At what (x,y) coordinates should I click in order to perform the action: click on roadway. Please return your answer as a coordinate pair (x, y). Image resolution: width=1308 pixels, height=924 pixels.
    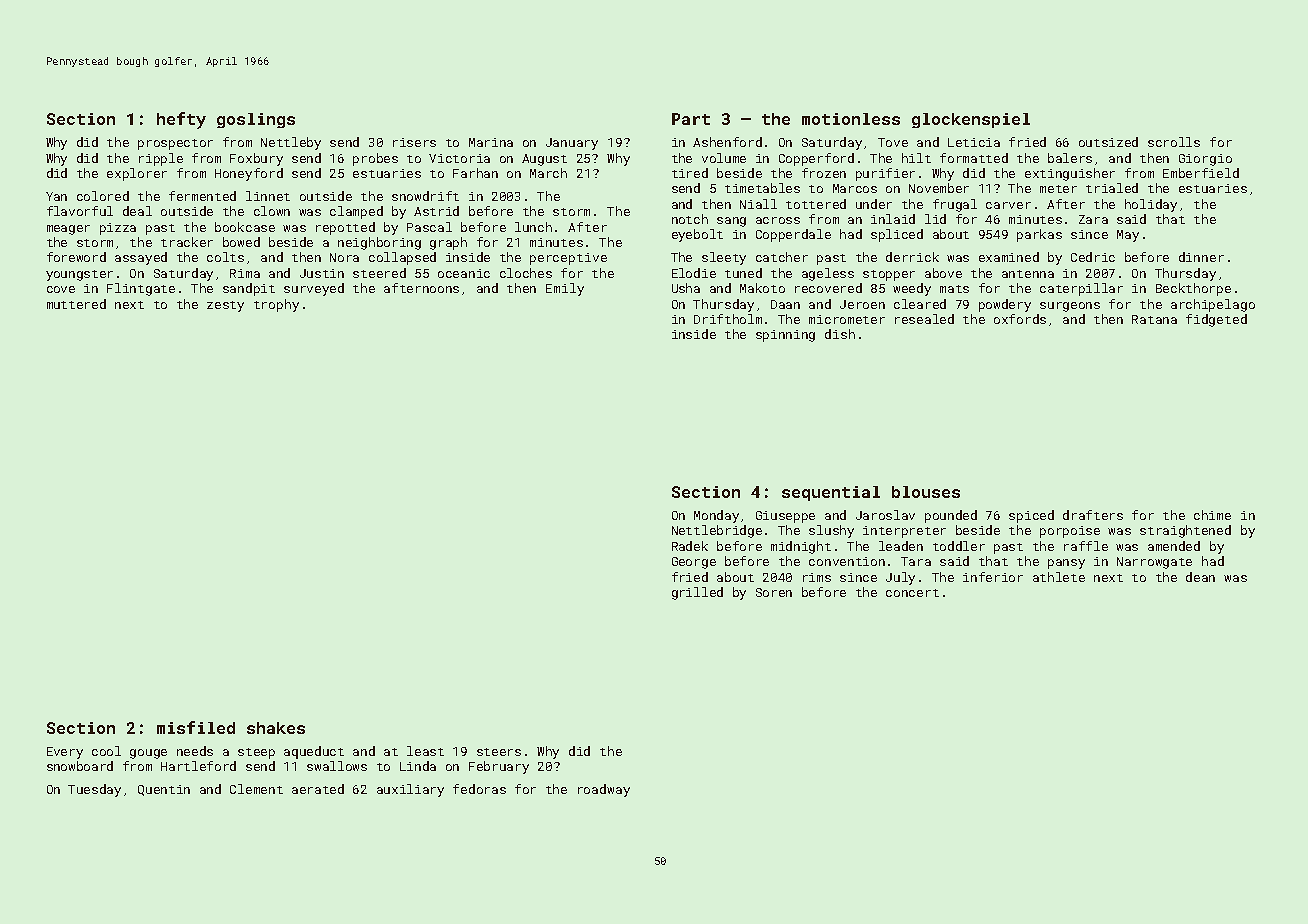
    Looking at the image, I should click on (604, 790).
